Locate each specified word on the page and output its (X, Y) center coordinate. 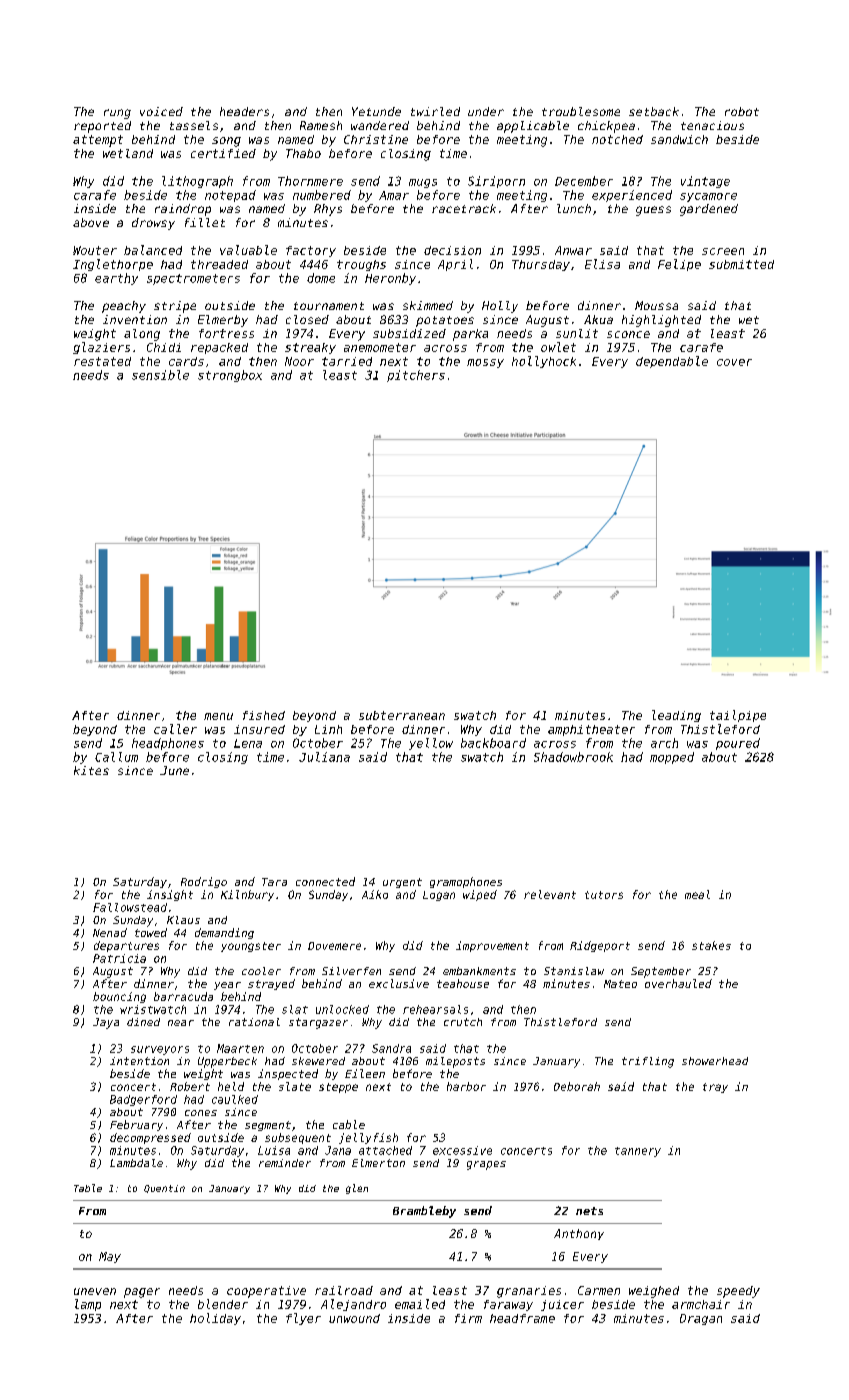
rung (117, 114)
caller (175, 729)
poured (738, 744)
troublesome (581, 111)
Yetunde (376, 111)
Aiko (375, 894)
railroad (344, 1290)
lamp (88, 1305)
